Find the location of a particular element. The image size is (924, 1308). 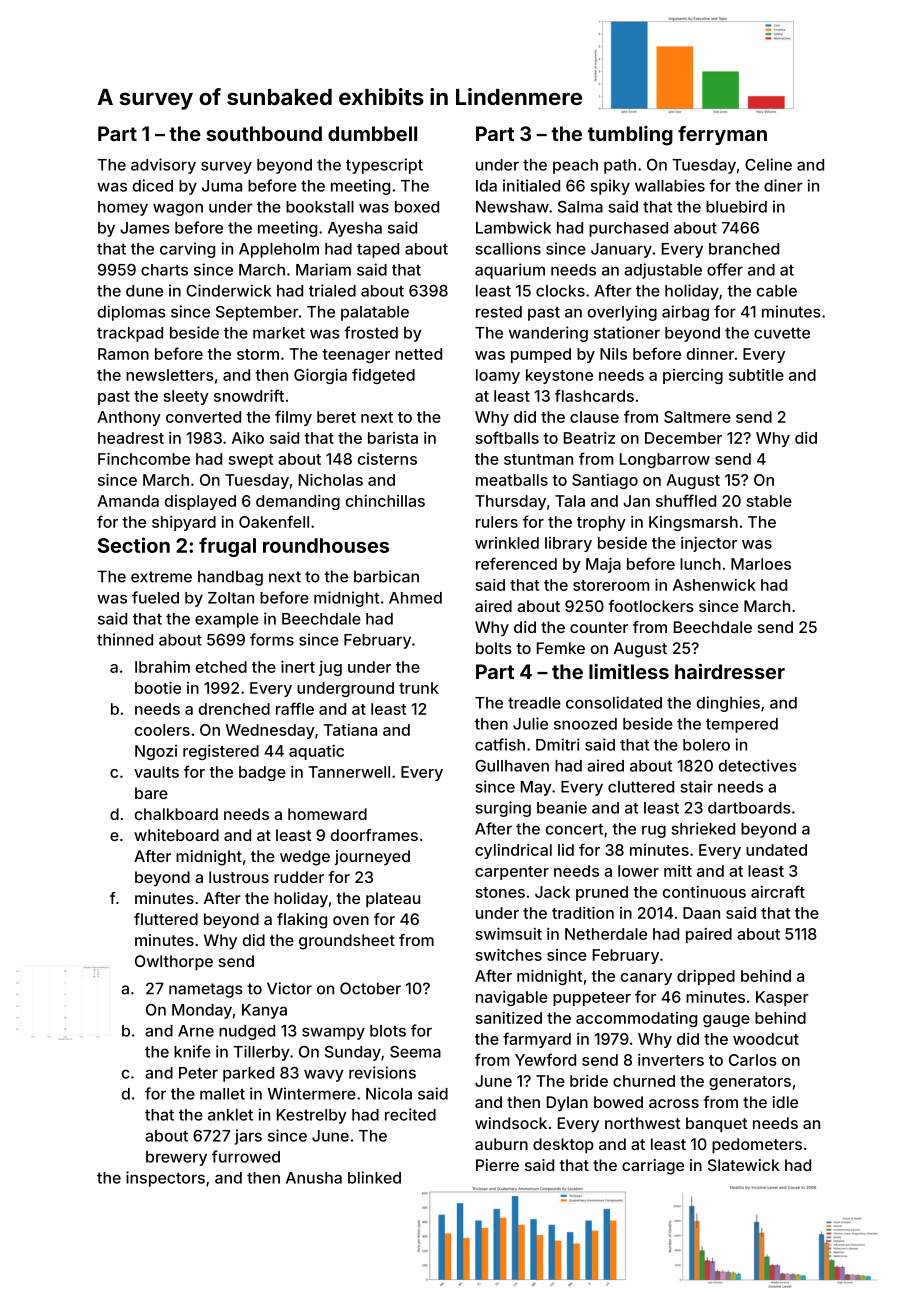

registered is located at coordinates (221, 752).
